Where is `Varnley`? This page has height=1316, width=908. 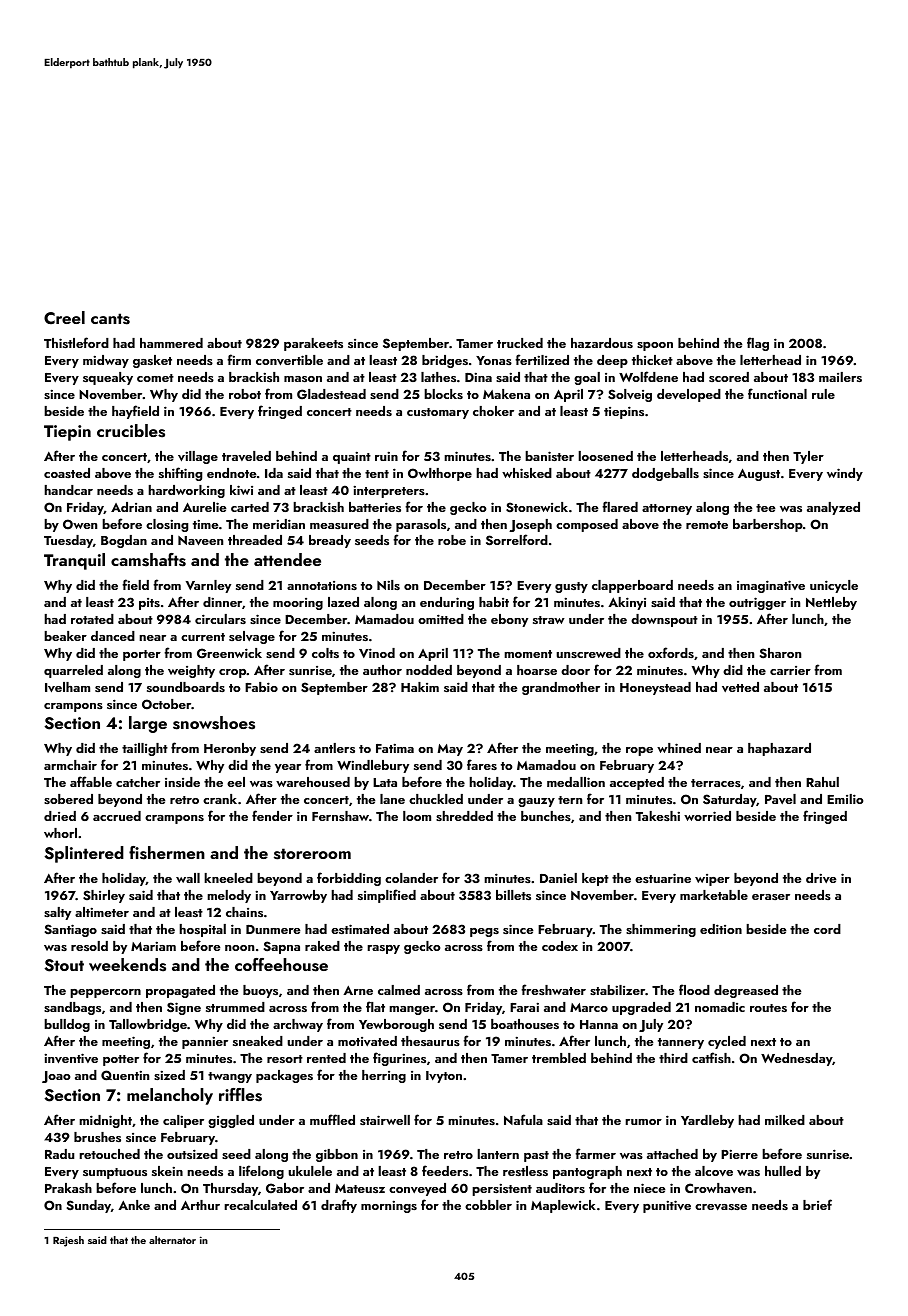 Varnley is located at coordinates (208, 586).
